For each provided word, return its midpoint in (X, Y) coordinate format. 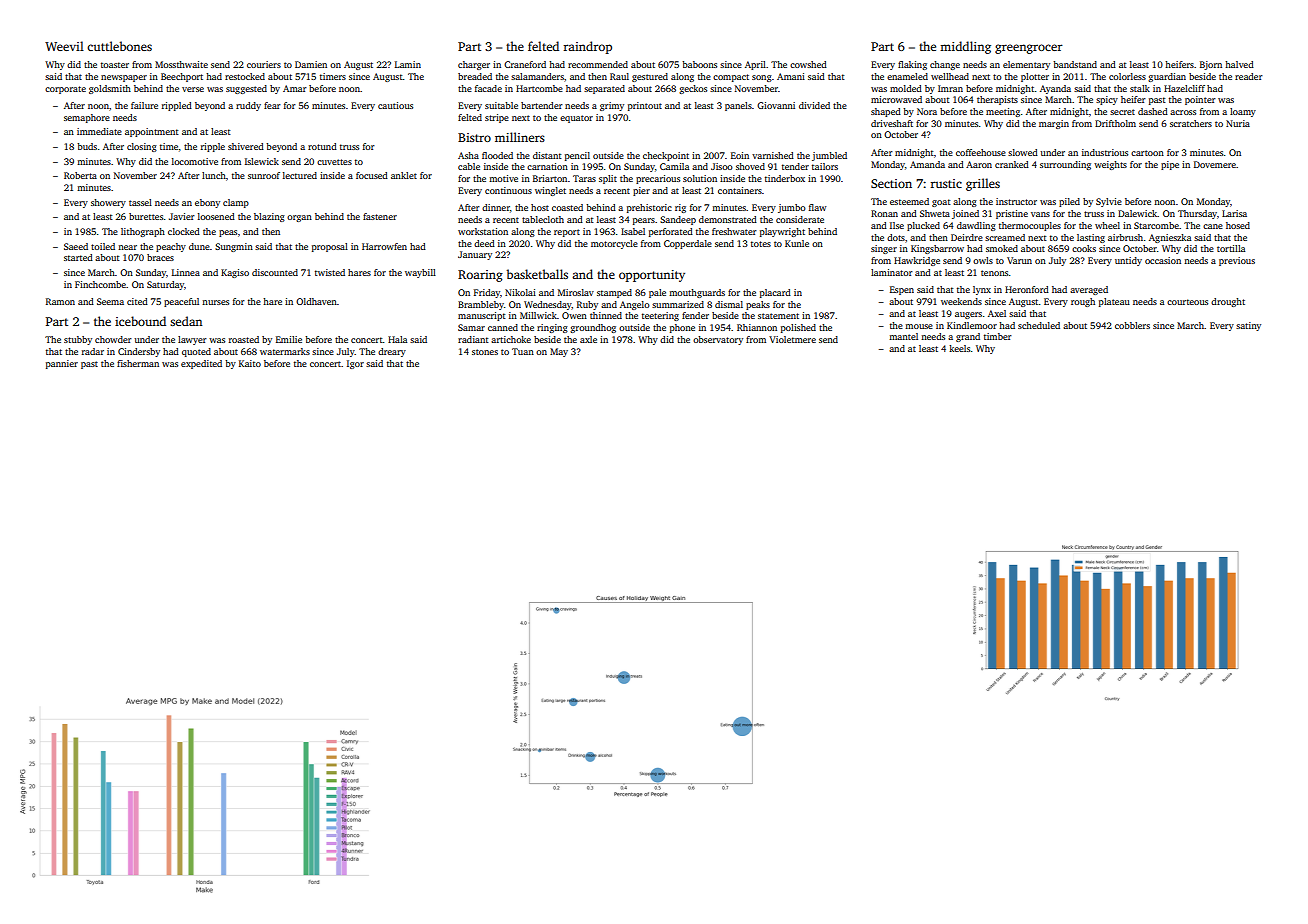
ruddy (248, 106)
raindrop (588, 47)
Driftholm (1115, 123)
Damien (311, 64)
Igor (355, 364)
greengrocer (1029, 49)
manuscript (482, 316)
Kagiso (235, 273)
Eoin (740, 155)
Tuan (523, 351)
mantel (903, 336)
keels (959, 348)
